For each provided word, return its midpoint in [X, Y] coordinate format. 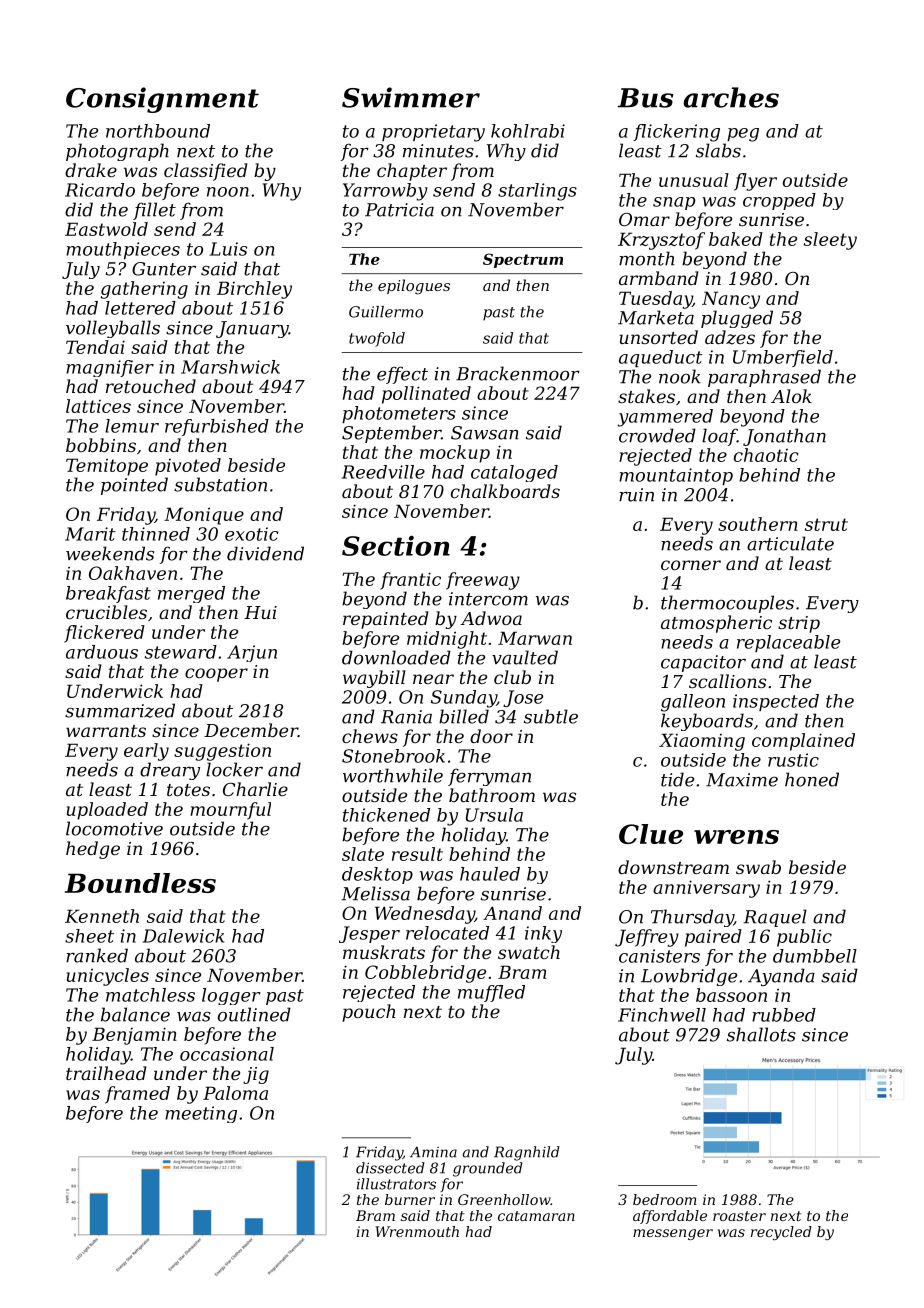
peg [743, 135]
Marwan [535, 638]
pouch [369, 1013]
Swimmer [411, 97]
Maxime [742, 780]
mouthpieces [123, 250]
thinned [156, 534]
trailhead [106, 1073]
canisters [659, 956]
